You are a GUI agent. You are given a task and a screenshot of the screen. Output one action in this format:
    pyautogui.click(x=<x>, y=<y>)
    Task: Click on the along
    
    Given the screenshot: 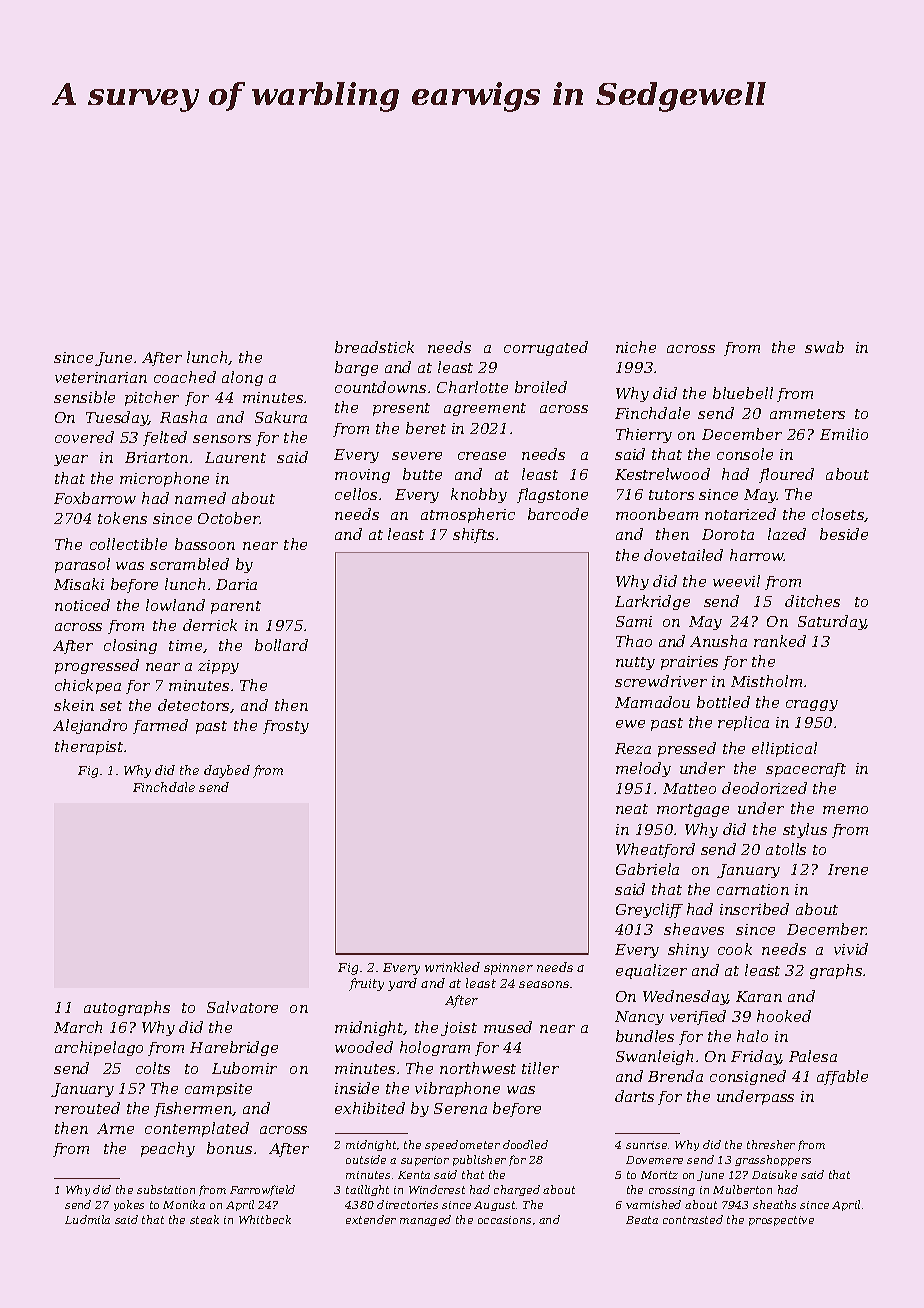 What is the action you would take?
    pyautogui.click(x=242, y=378)
